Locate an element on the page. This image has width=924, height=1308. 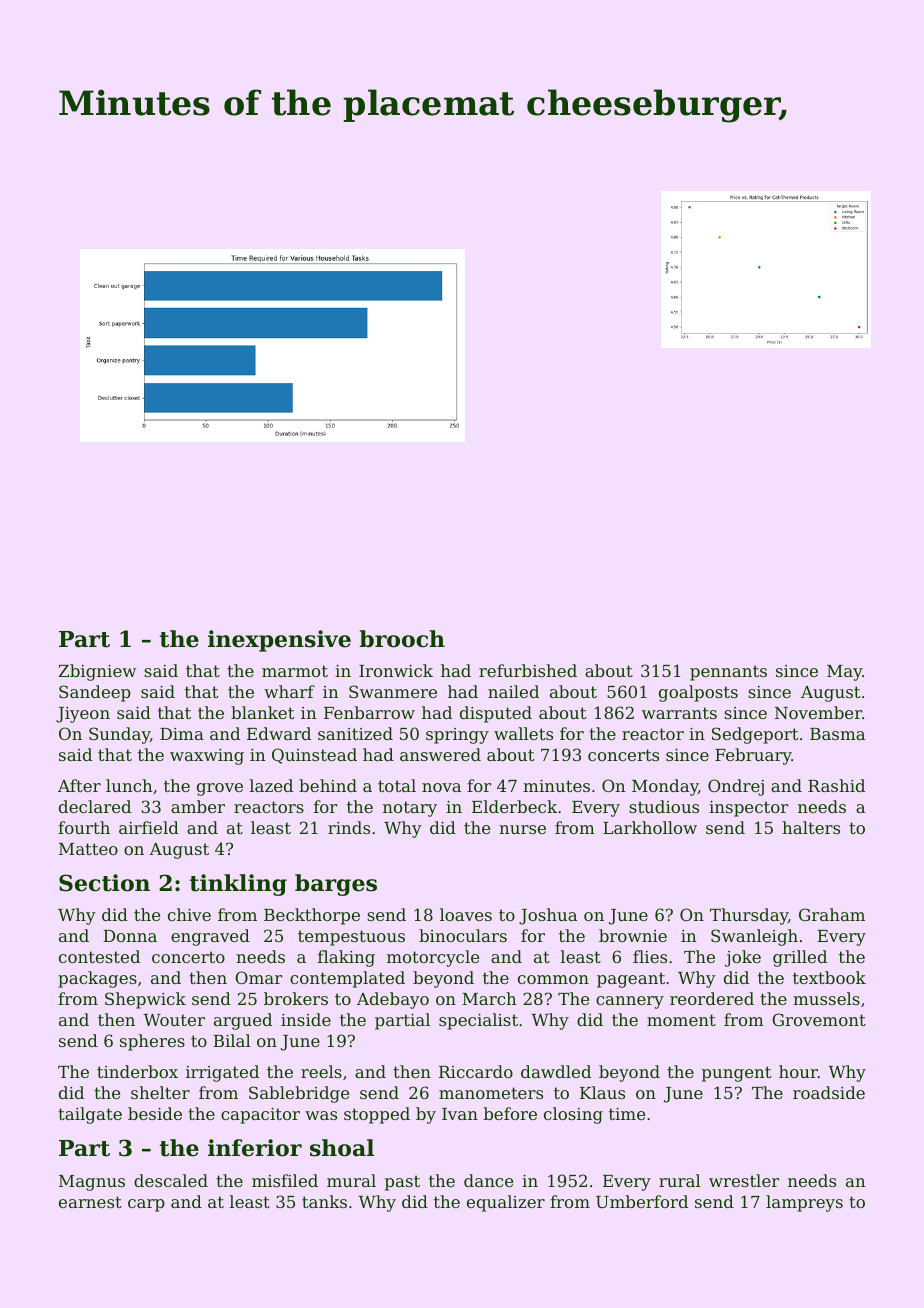
descaled is located at coordinates (171, 1180).
